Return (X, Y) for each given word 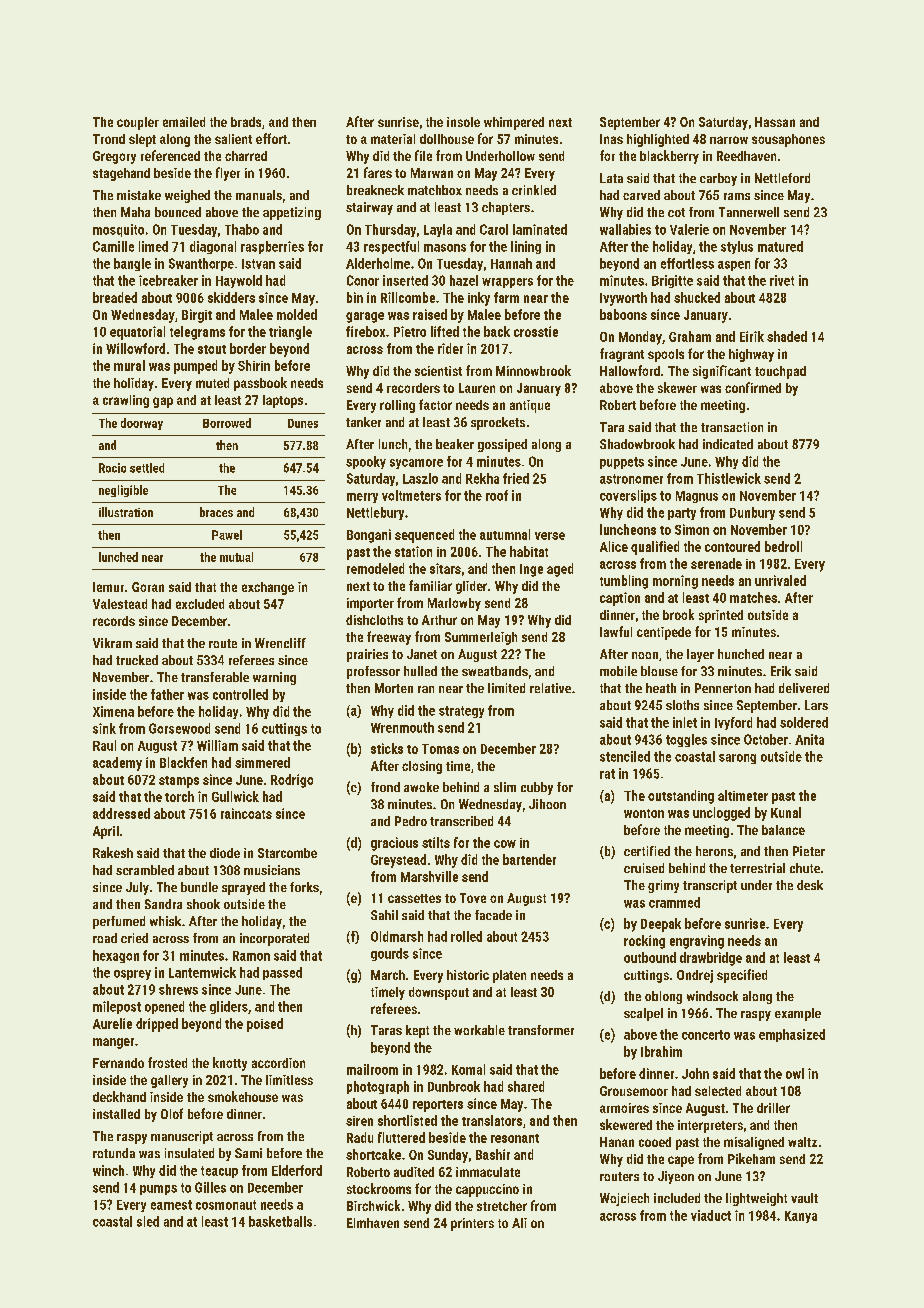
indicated (728, 444)
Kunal (786, 812)
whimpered (514, 123)
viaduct (711, 1215)
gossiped (502, 445)
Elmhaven (373, 1223)
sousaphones (788, 140)
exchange (268, 588)
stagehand (121, 174)
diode (225, 853)
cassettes (414, 898)
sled (148, 1221)
